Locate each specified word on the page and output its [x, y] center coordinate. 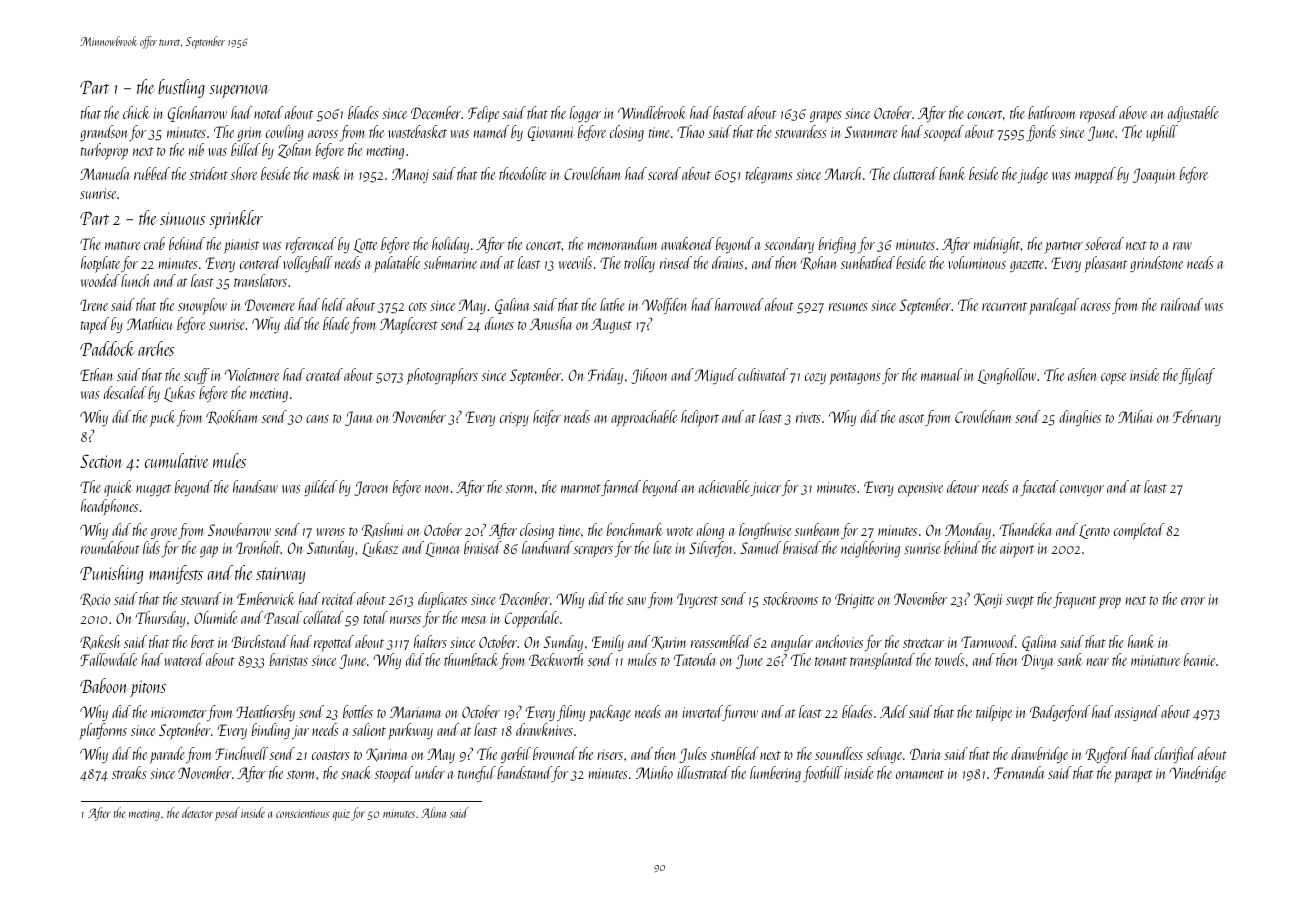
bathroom [1052, 112]
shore [244, 173]
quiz [341, 815]
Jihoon [649, 376]
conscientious [302, 813]
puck [162, 418]
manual [941, 374]
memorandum [623, 243]
